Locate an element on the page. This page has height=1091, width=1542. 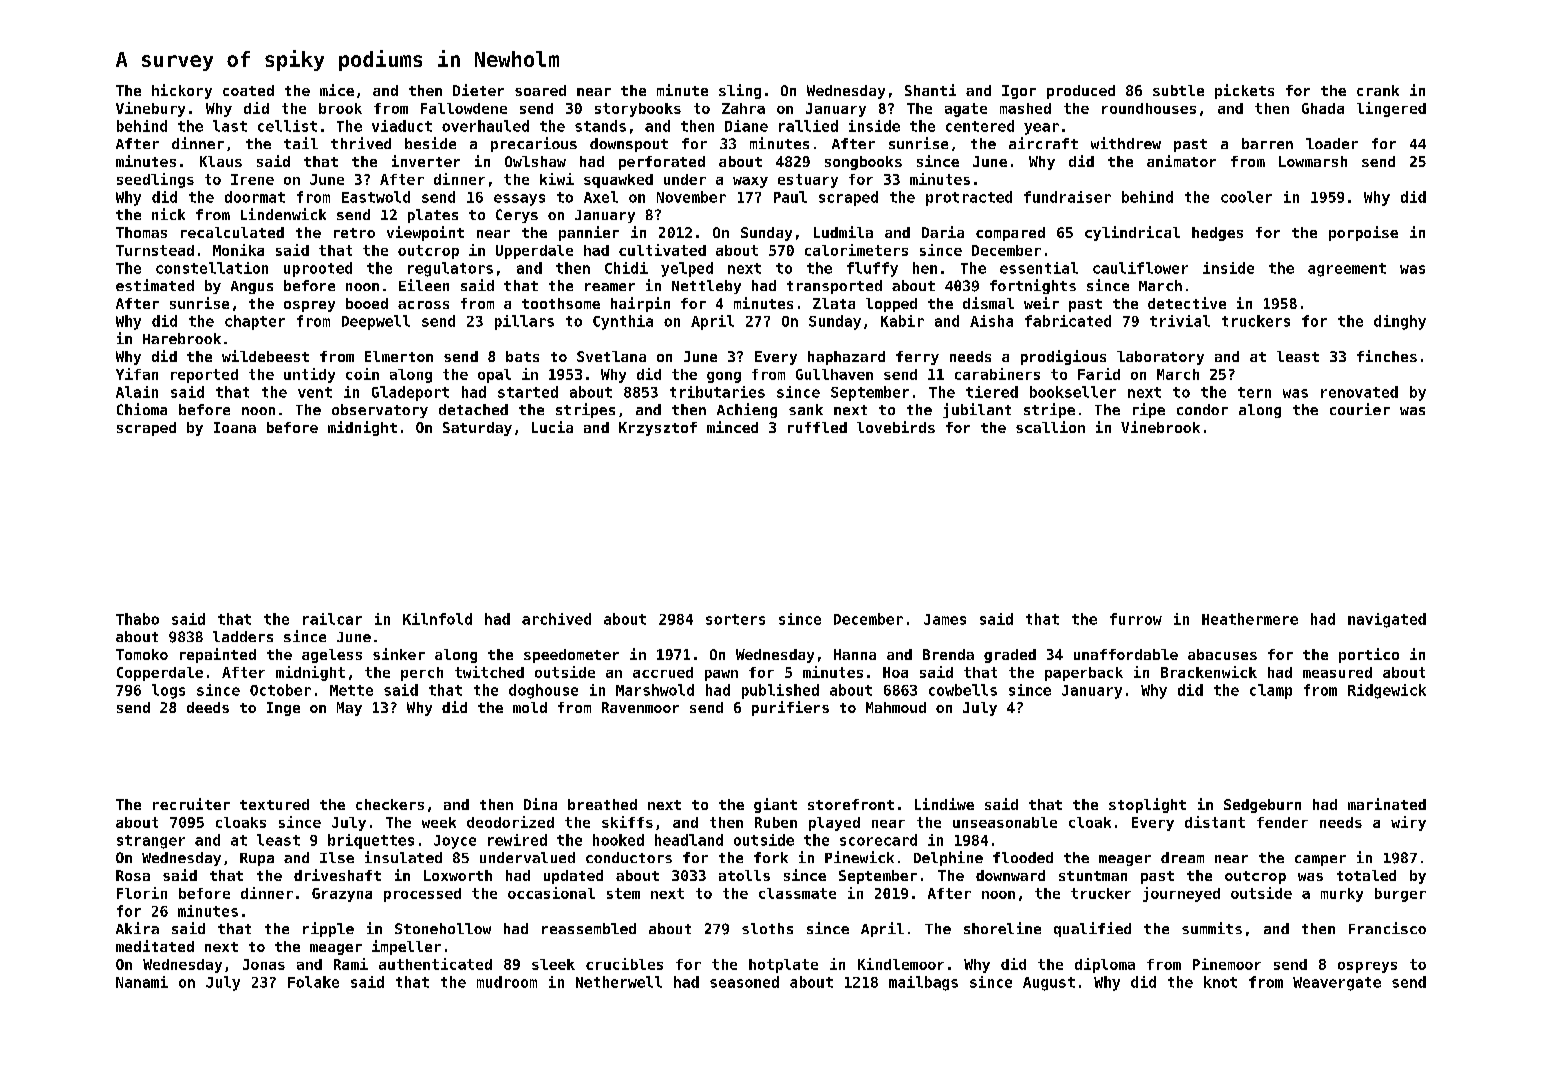
downspout is located at coordinates (629, 145).
